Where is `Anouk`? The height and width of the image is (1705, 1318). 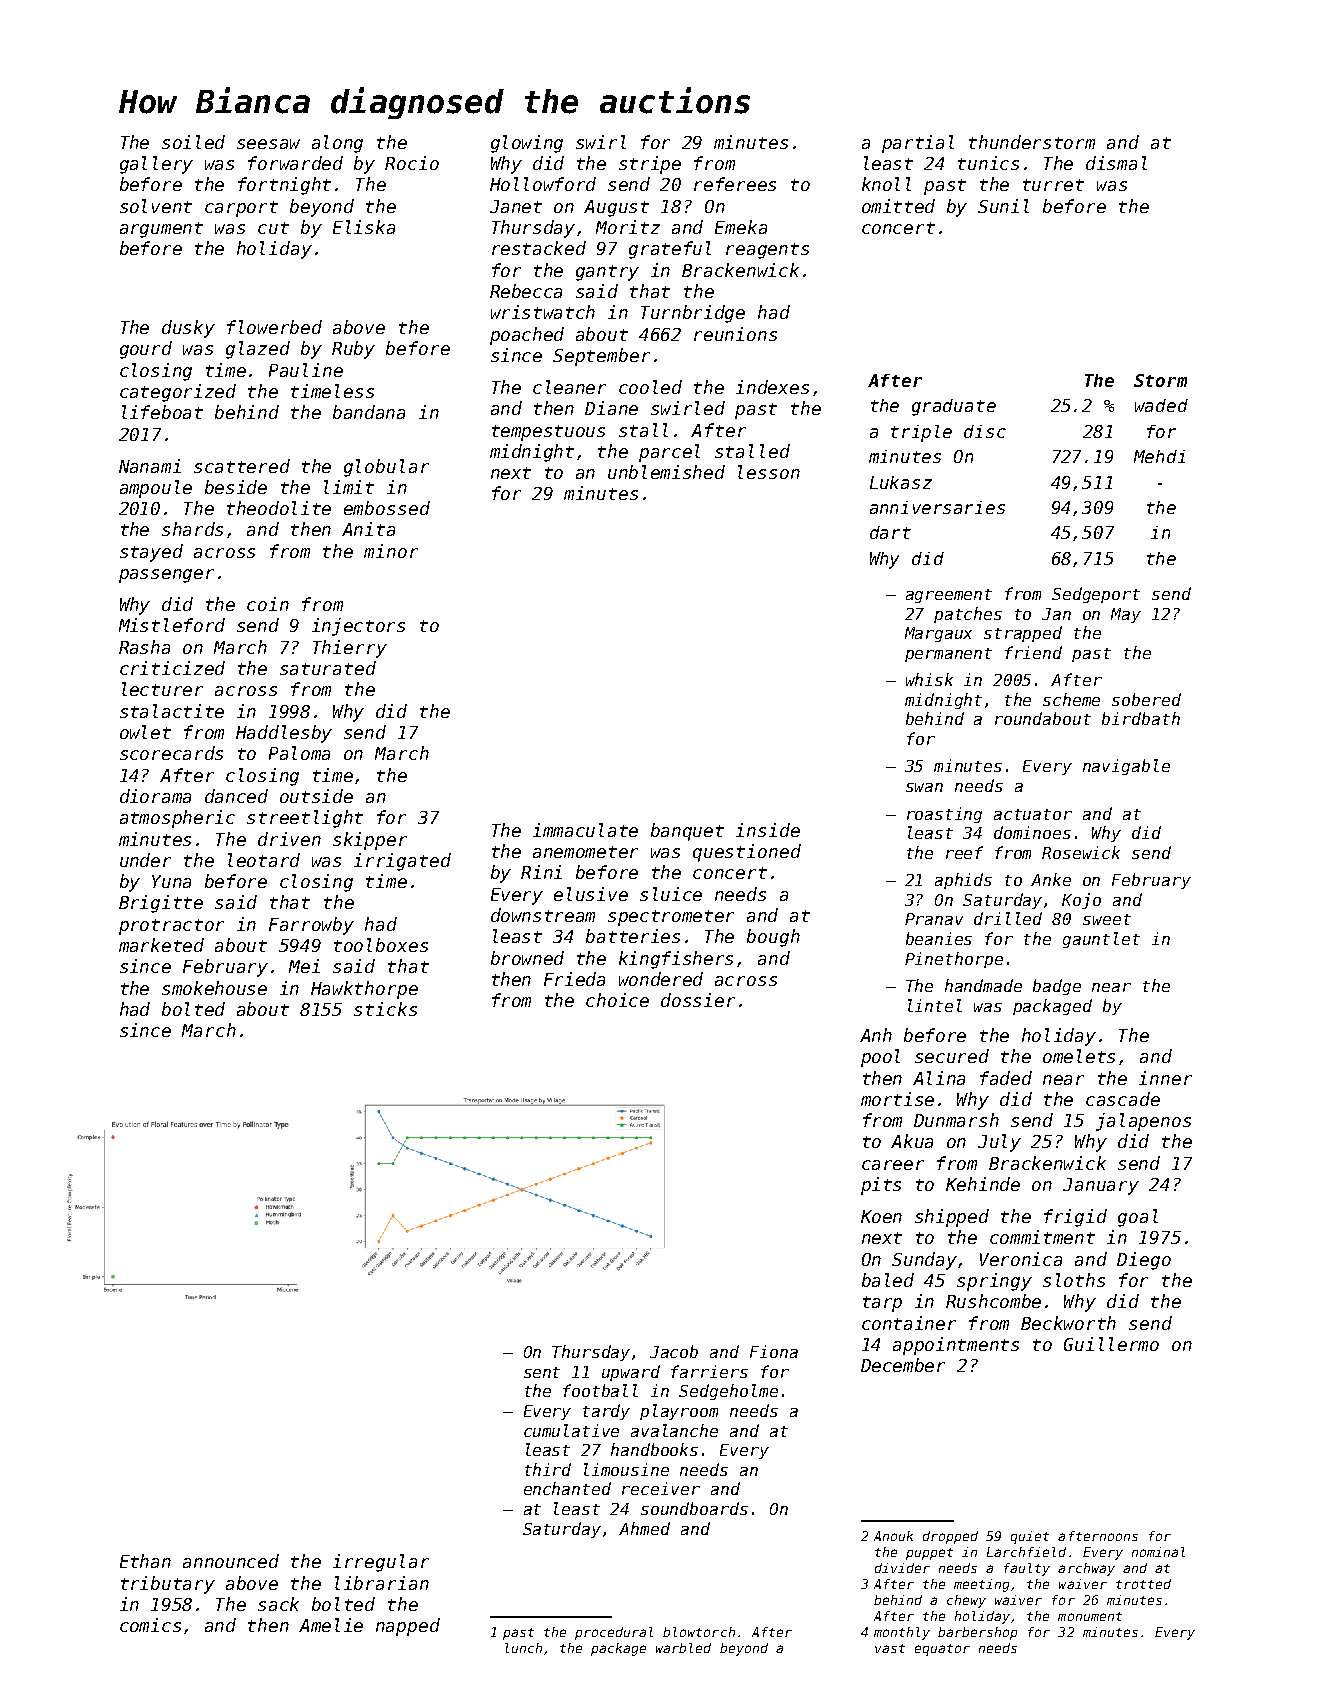 Anouk is located at coordinates (893, 1536).
